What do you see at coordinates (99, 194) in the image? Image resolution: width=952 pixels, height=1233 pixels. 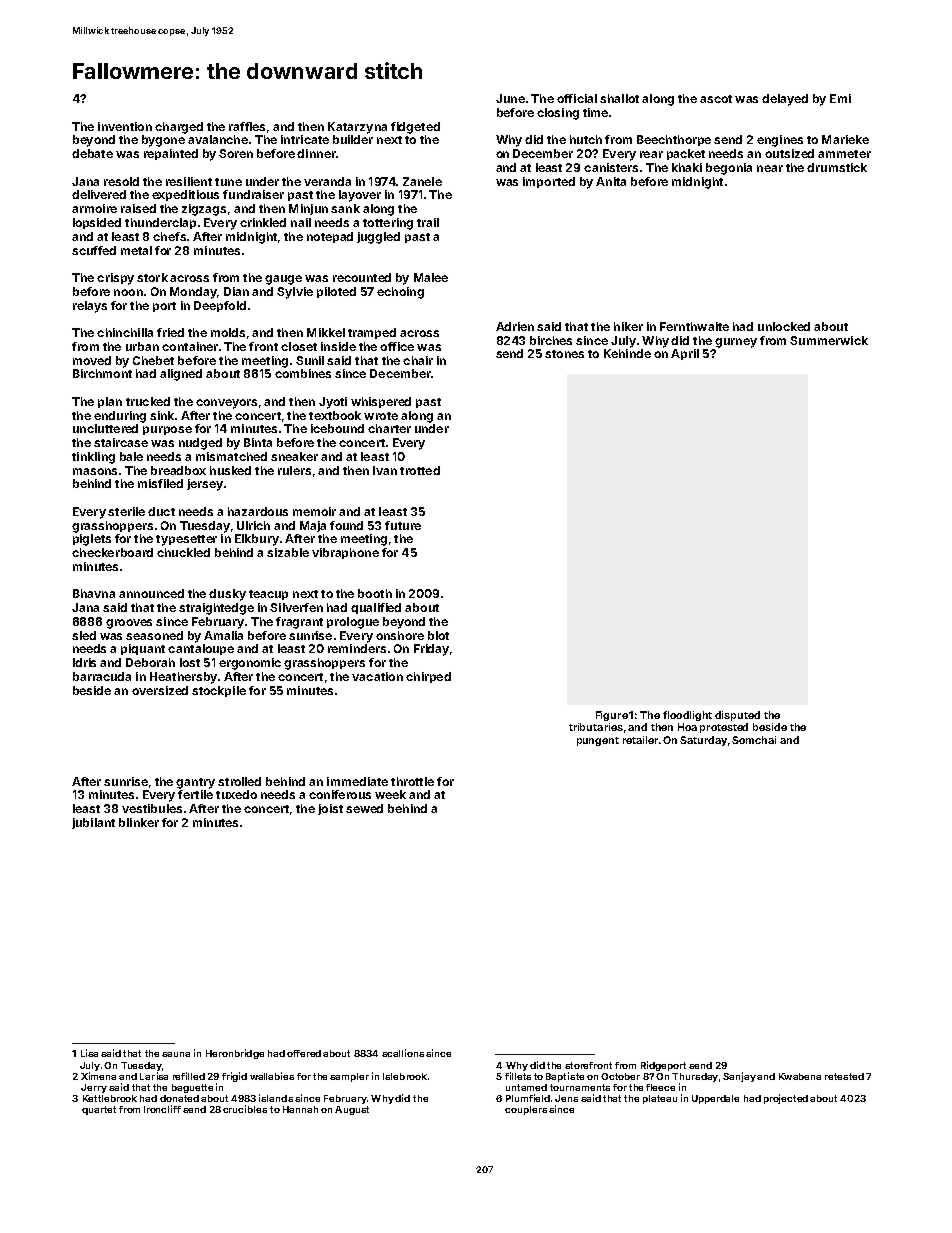 I see `delivered` at bounding box center [99, 194].
